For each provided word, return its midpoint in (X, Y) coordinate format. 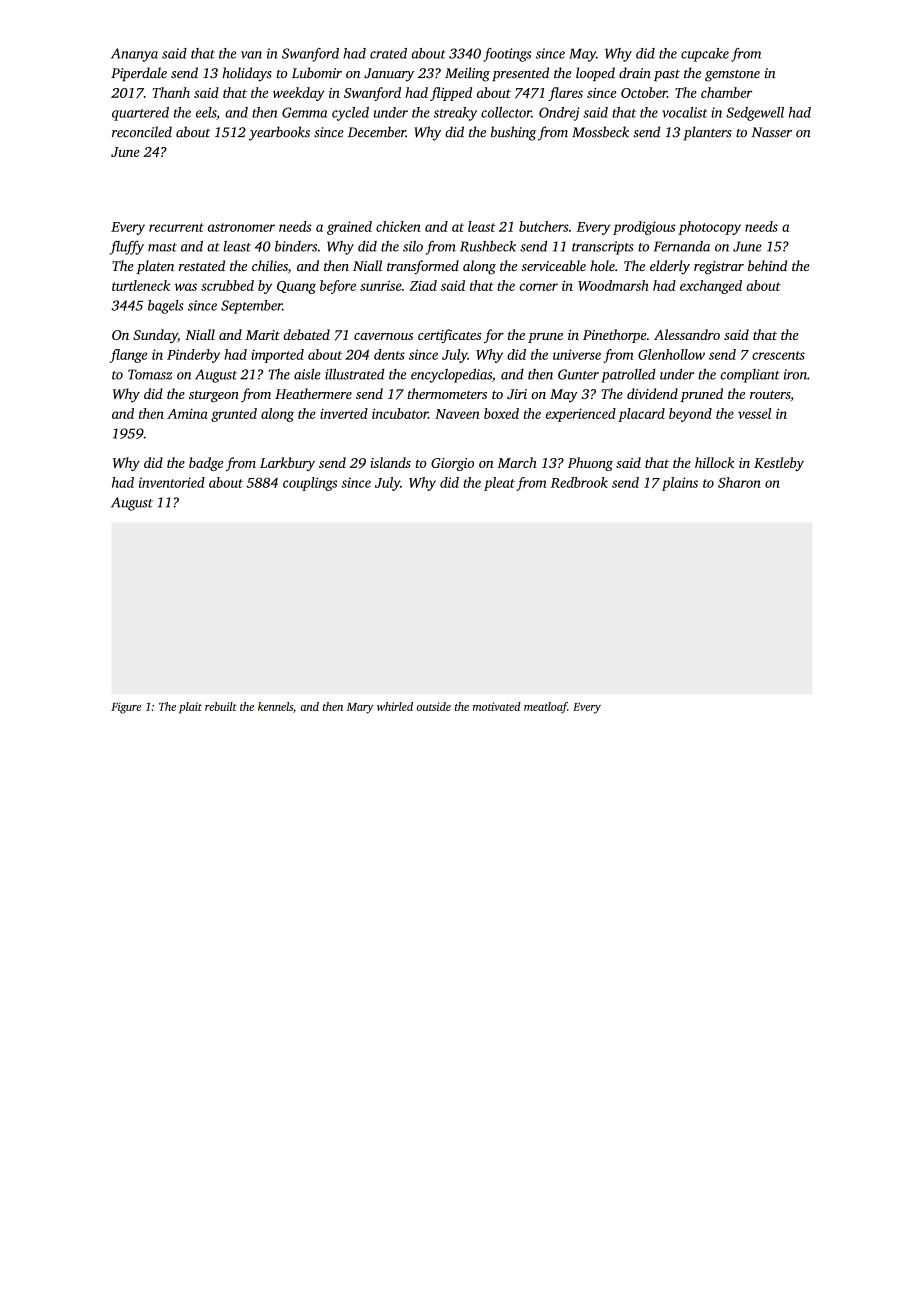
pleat (499, 484)
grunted (234, 415)
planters (708, 133)
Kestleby (779, 464)
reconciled (142, 132)
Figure (126, 708)
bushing (513, 133)
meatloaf (545, 708)
